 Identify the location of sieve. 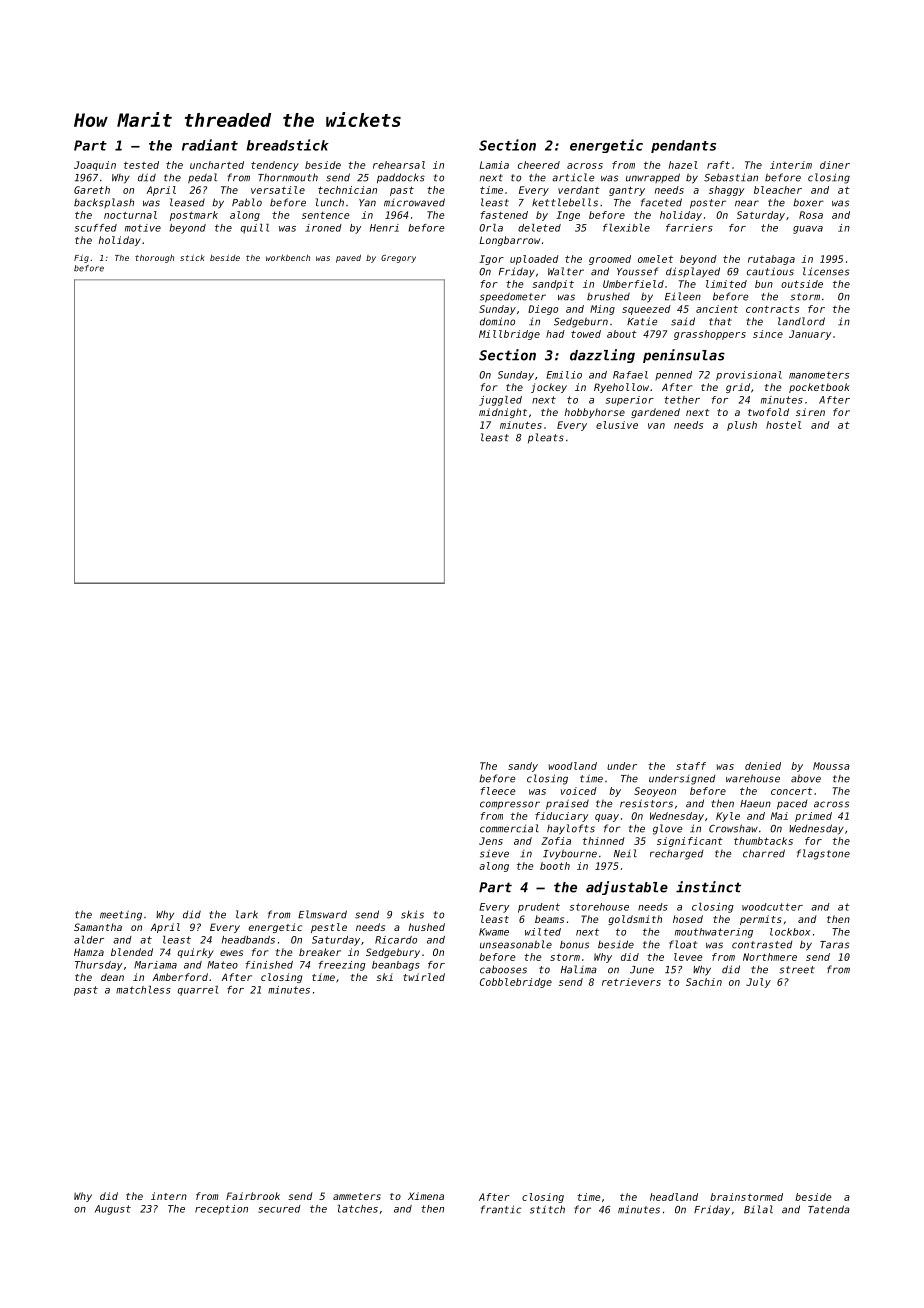
(494, 853).
